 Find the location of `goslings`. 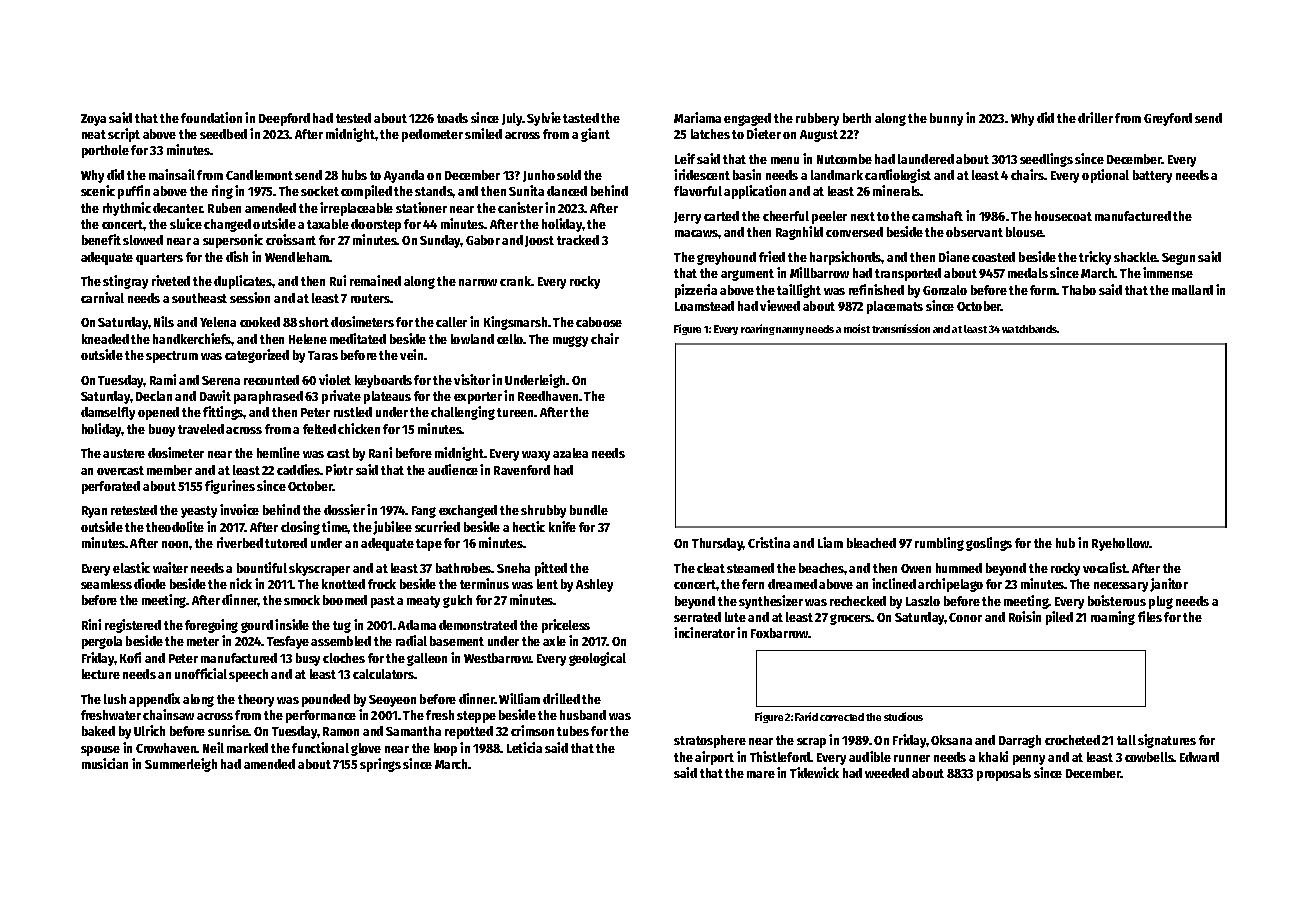

goslings is located at coordinates (989, 544).
